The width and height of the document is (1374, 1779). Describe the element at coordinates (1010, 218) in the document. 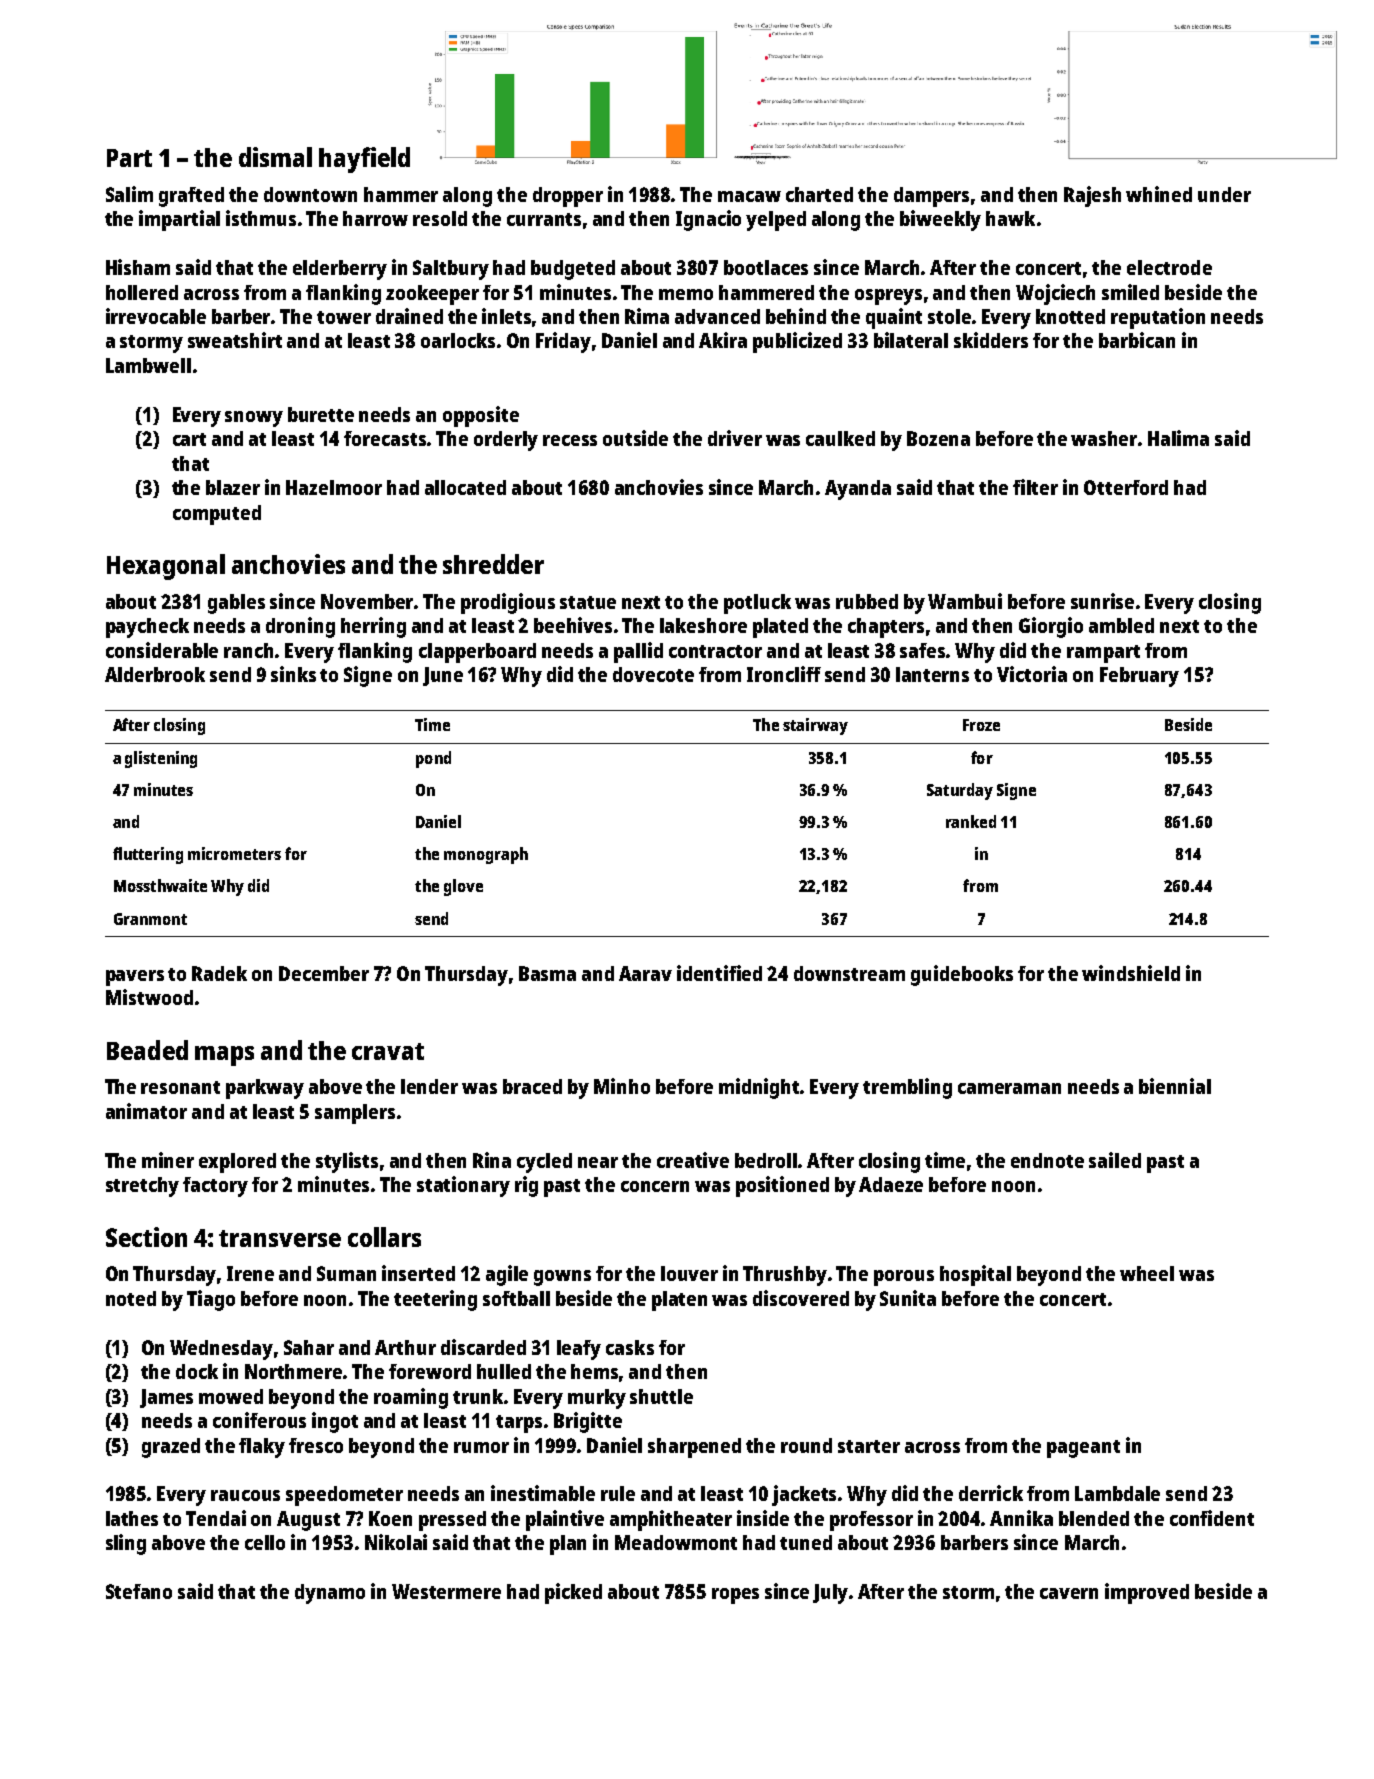

I see `hawk` at that location.
